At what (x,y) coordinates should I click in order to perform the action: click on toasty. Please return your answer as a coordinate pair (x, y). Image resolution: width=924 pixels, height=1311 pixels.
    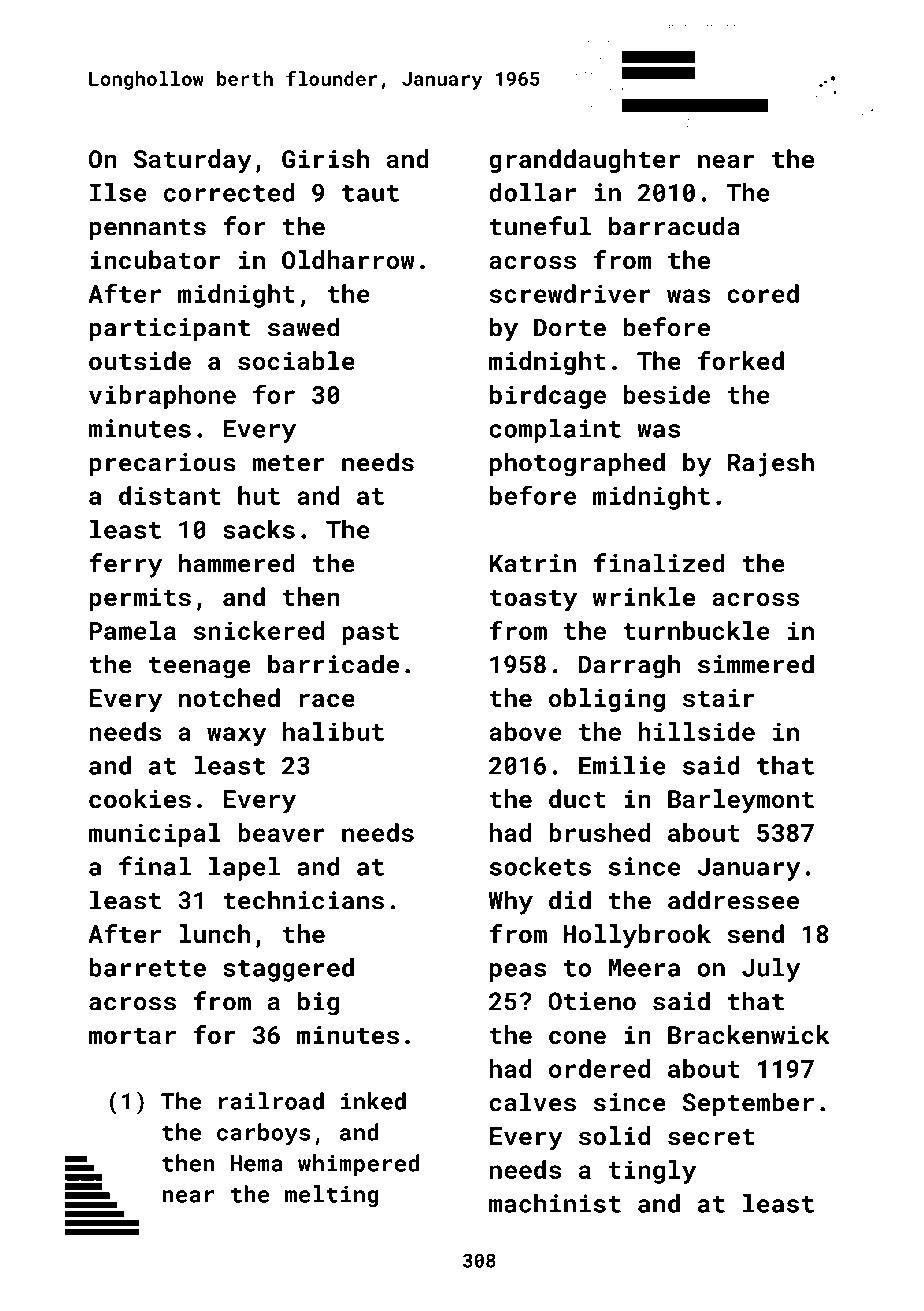
    Looking at the image, I should click on (533, 600).
